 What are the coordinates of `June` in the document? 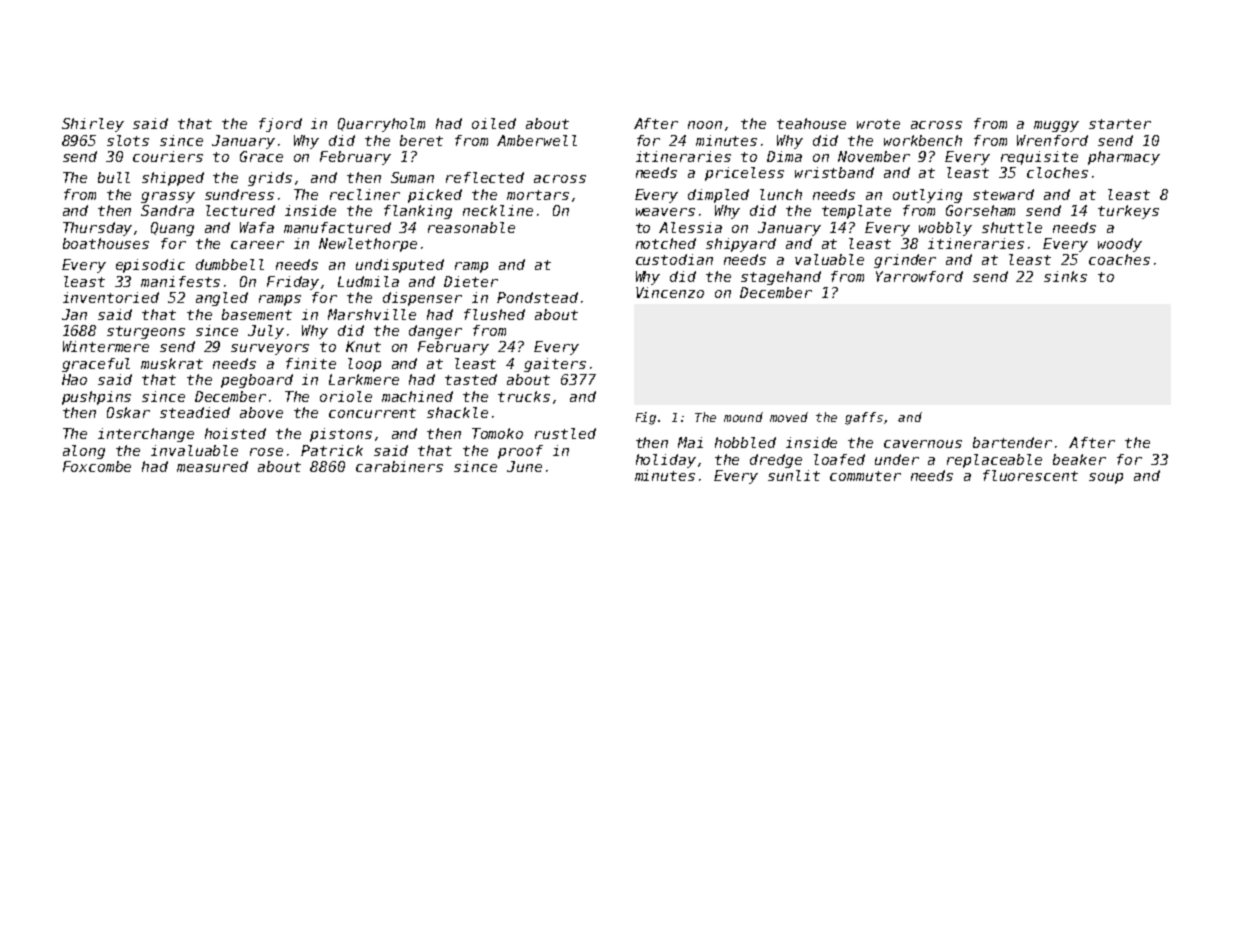 It's located at (524, 466).
